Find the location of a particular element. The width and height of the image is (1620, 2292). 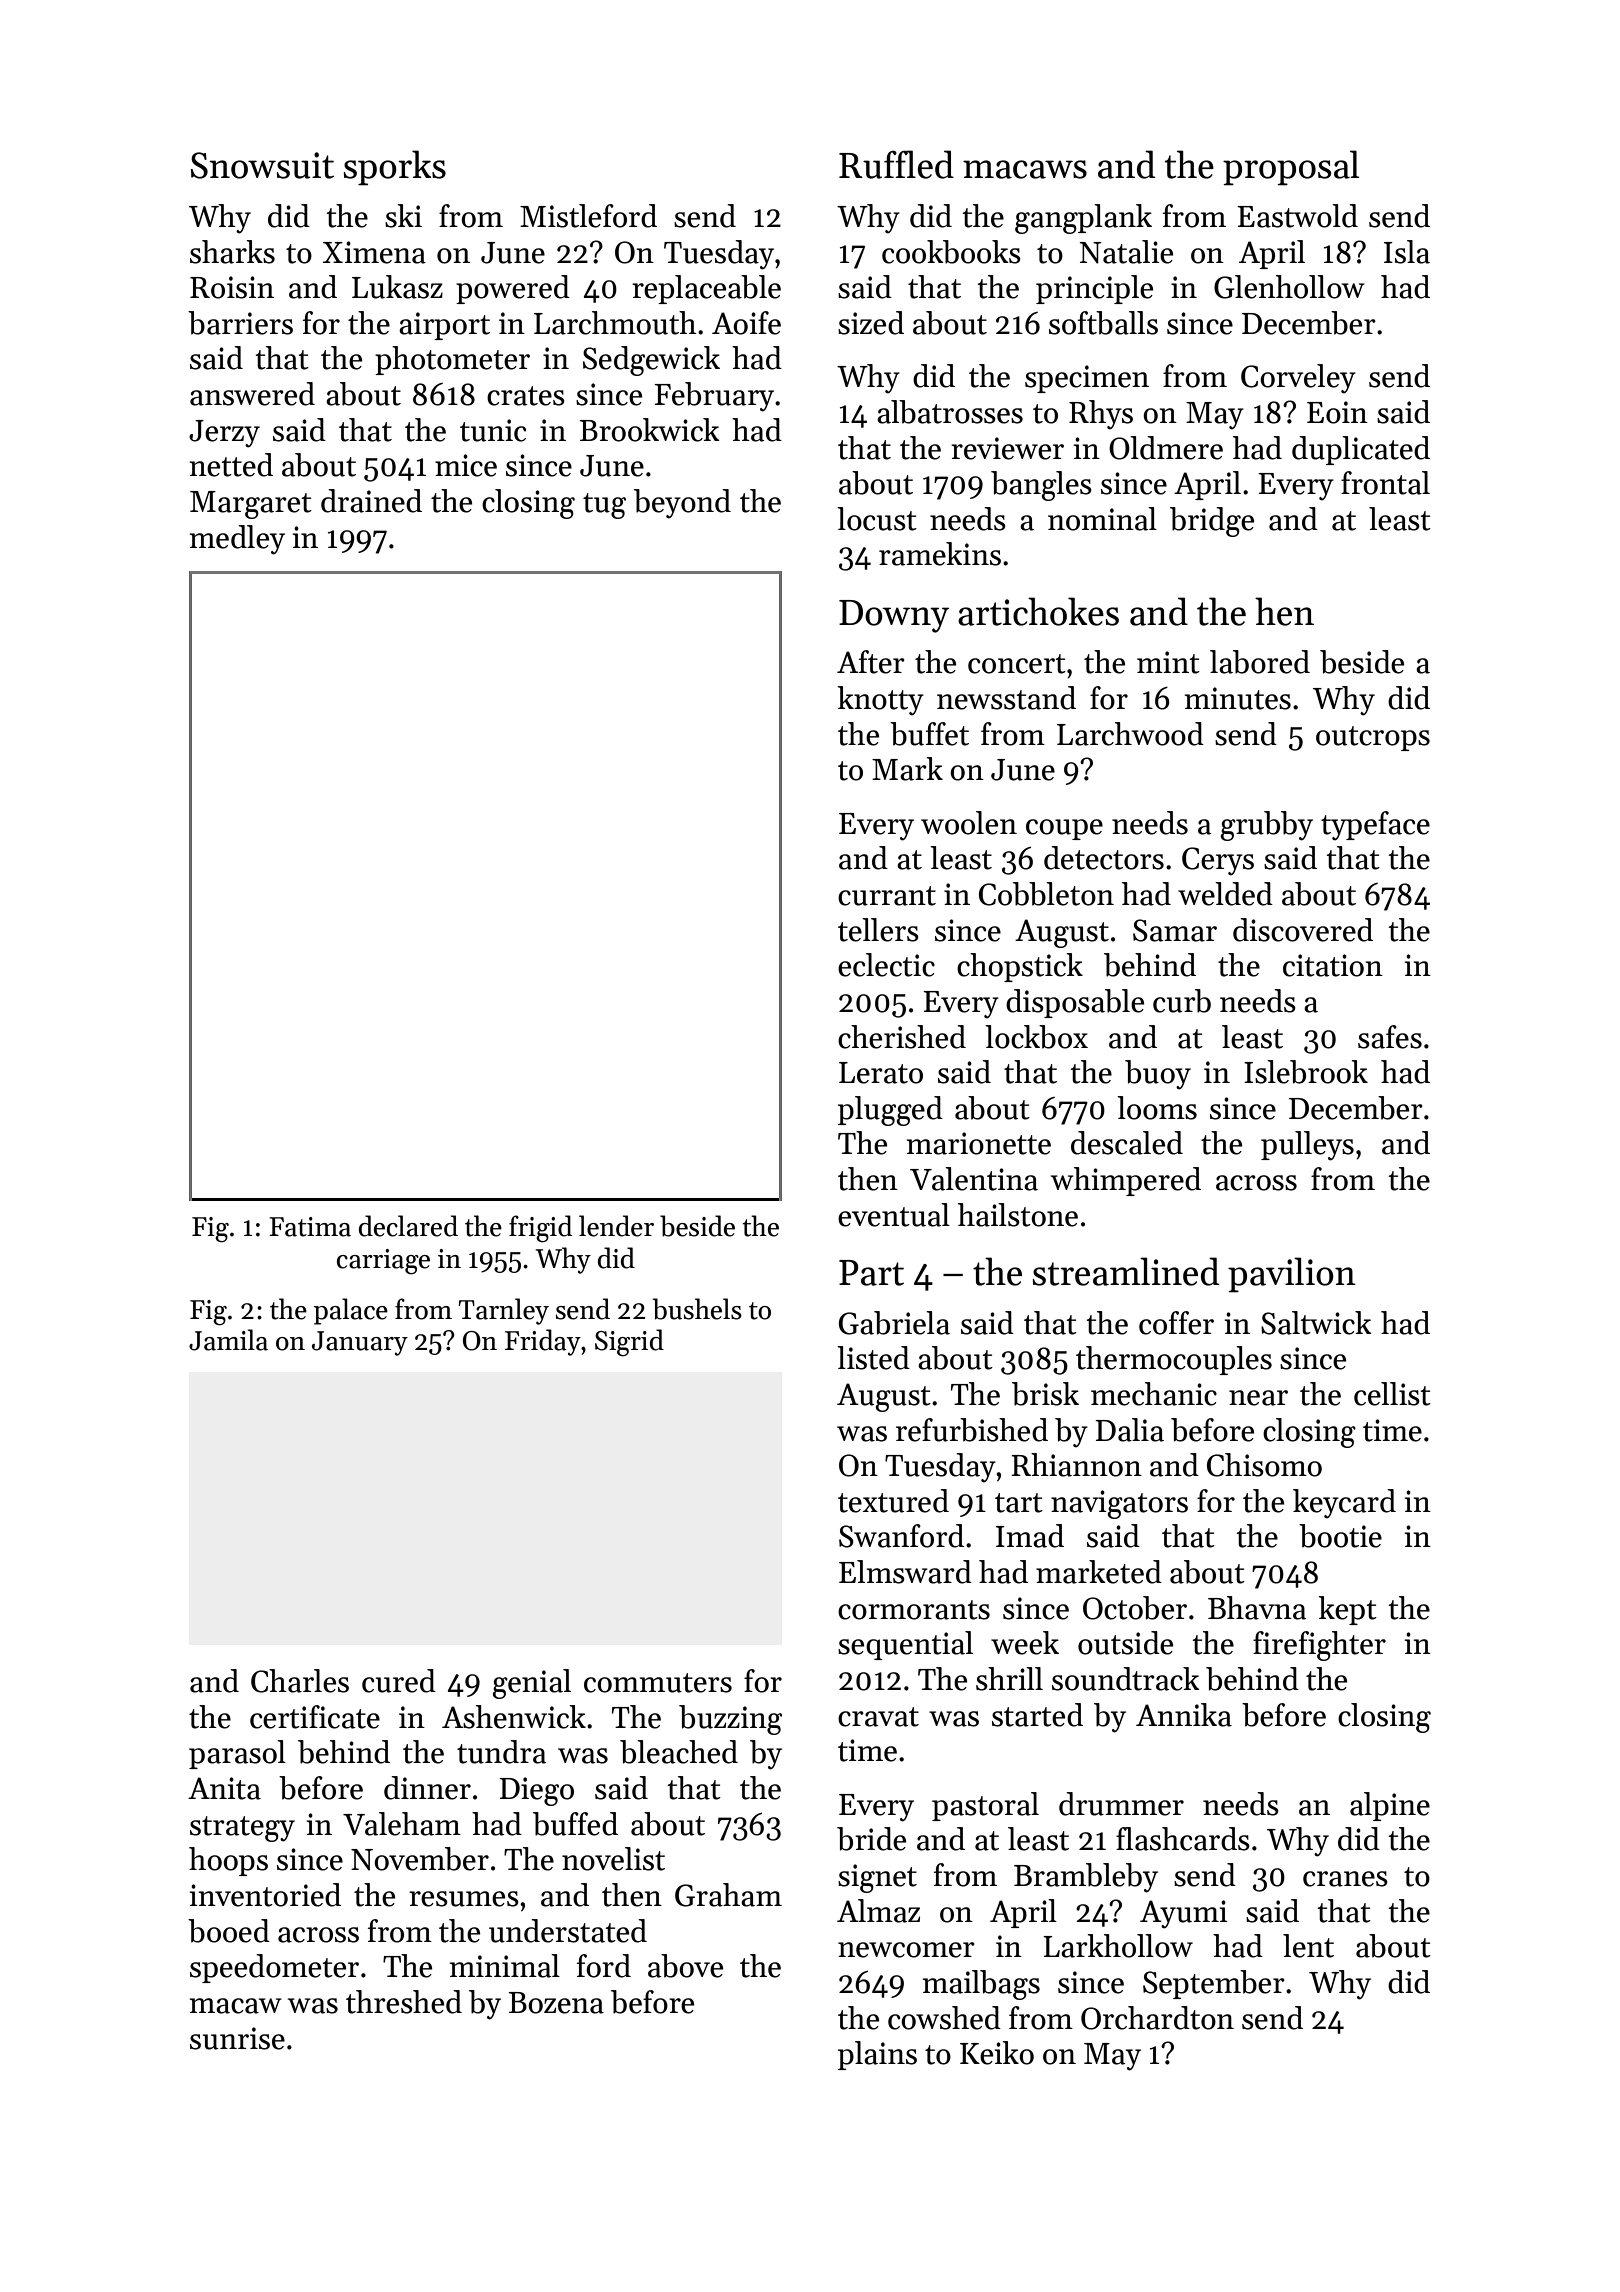

Orchardton is located at coordinates (1157, 2018).
